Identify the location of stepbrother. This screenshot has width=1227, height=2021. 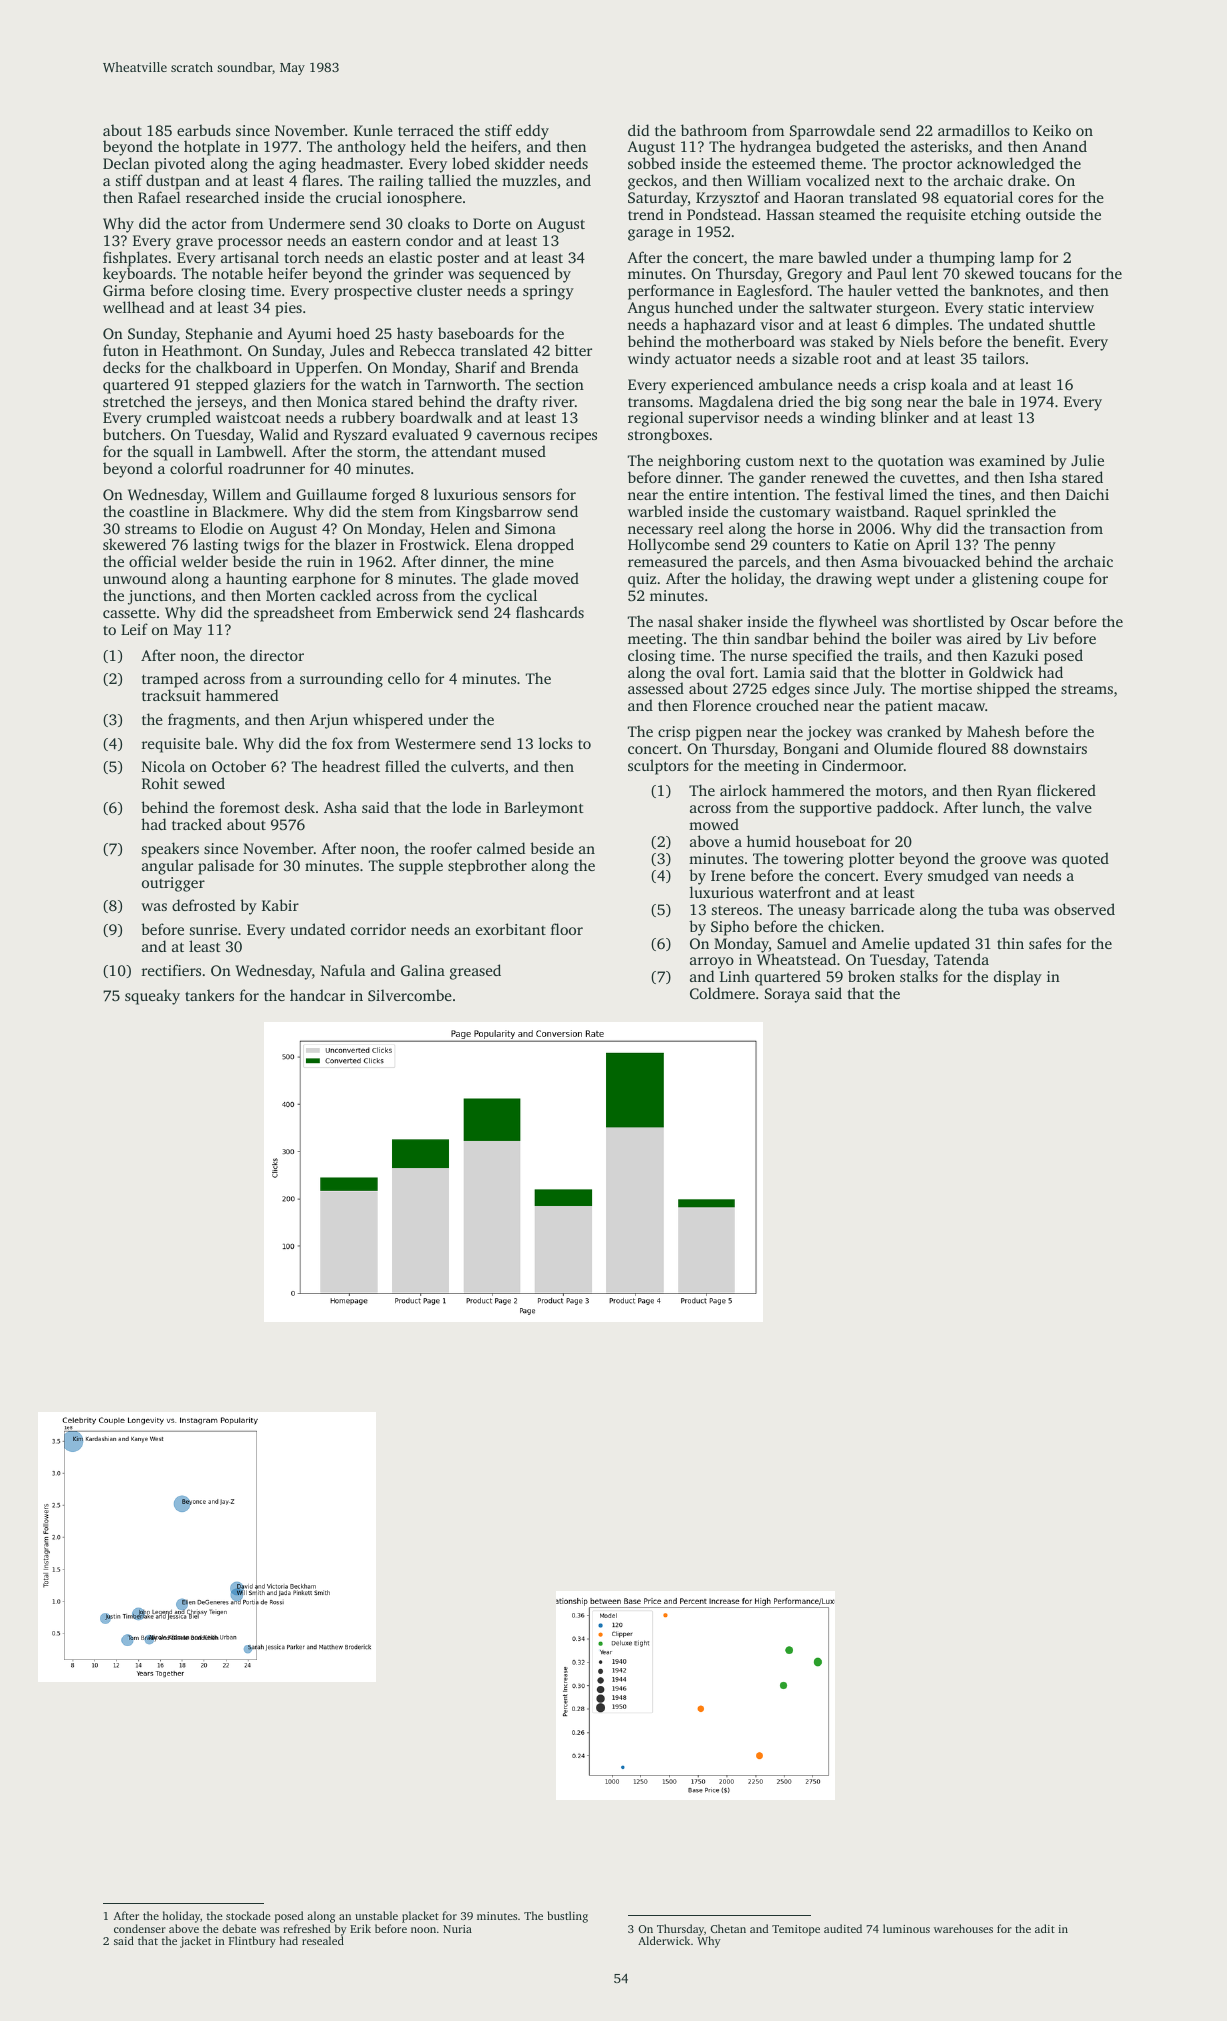
(487, 867).
